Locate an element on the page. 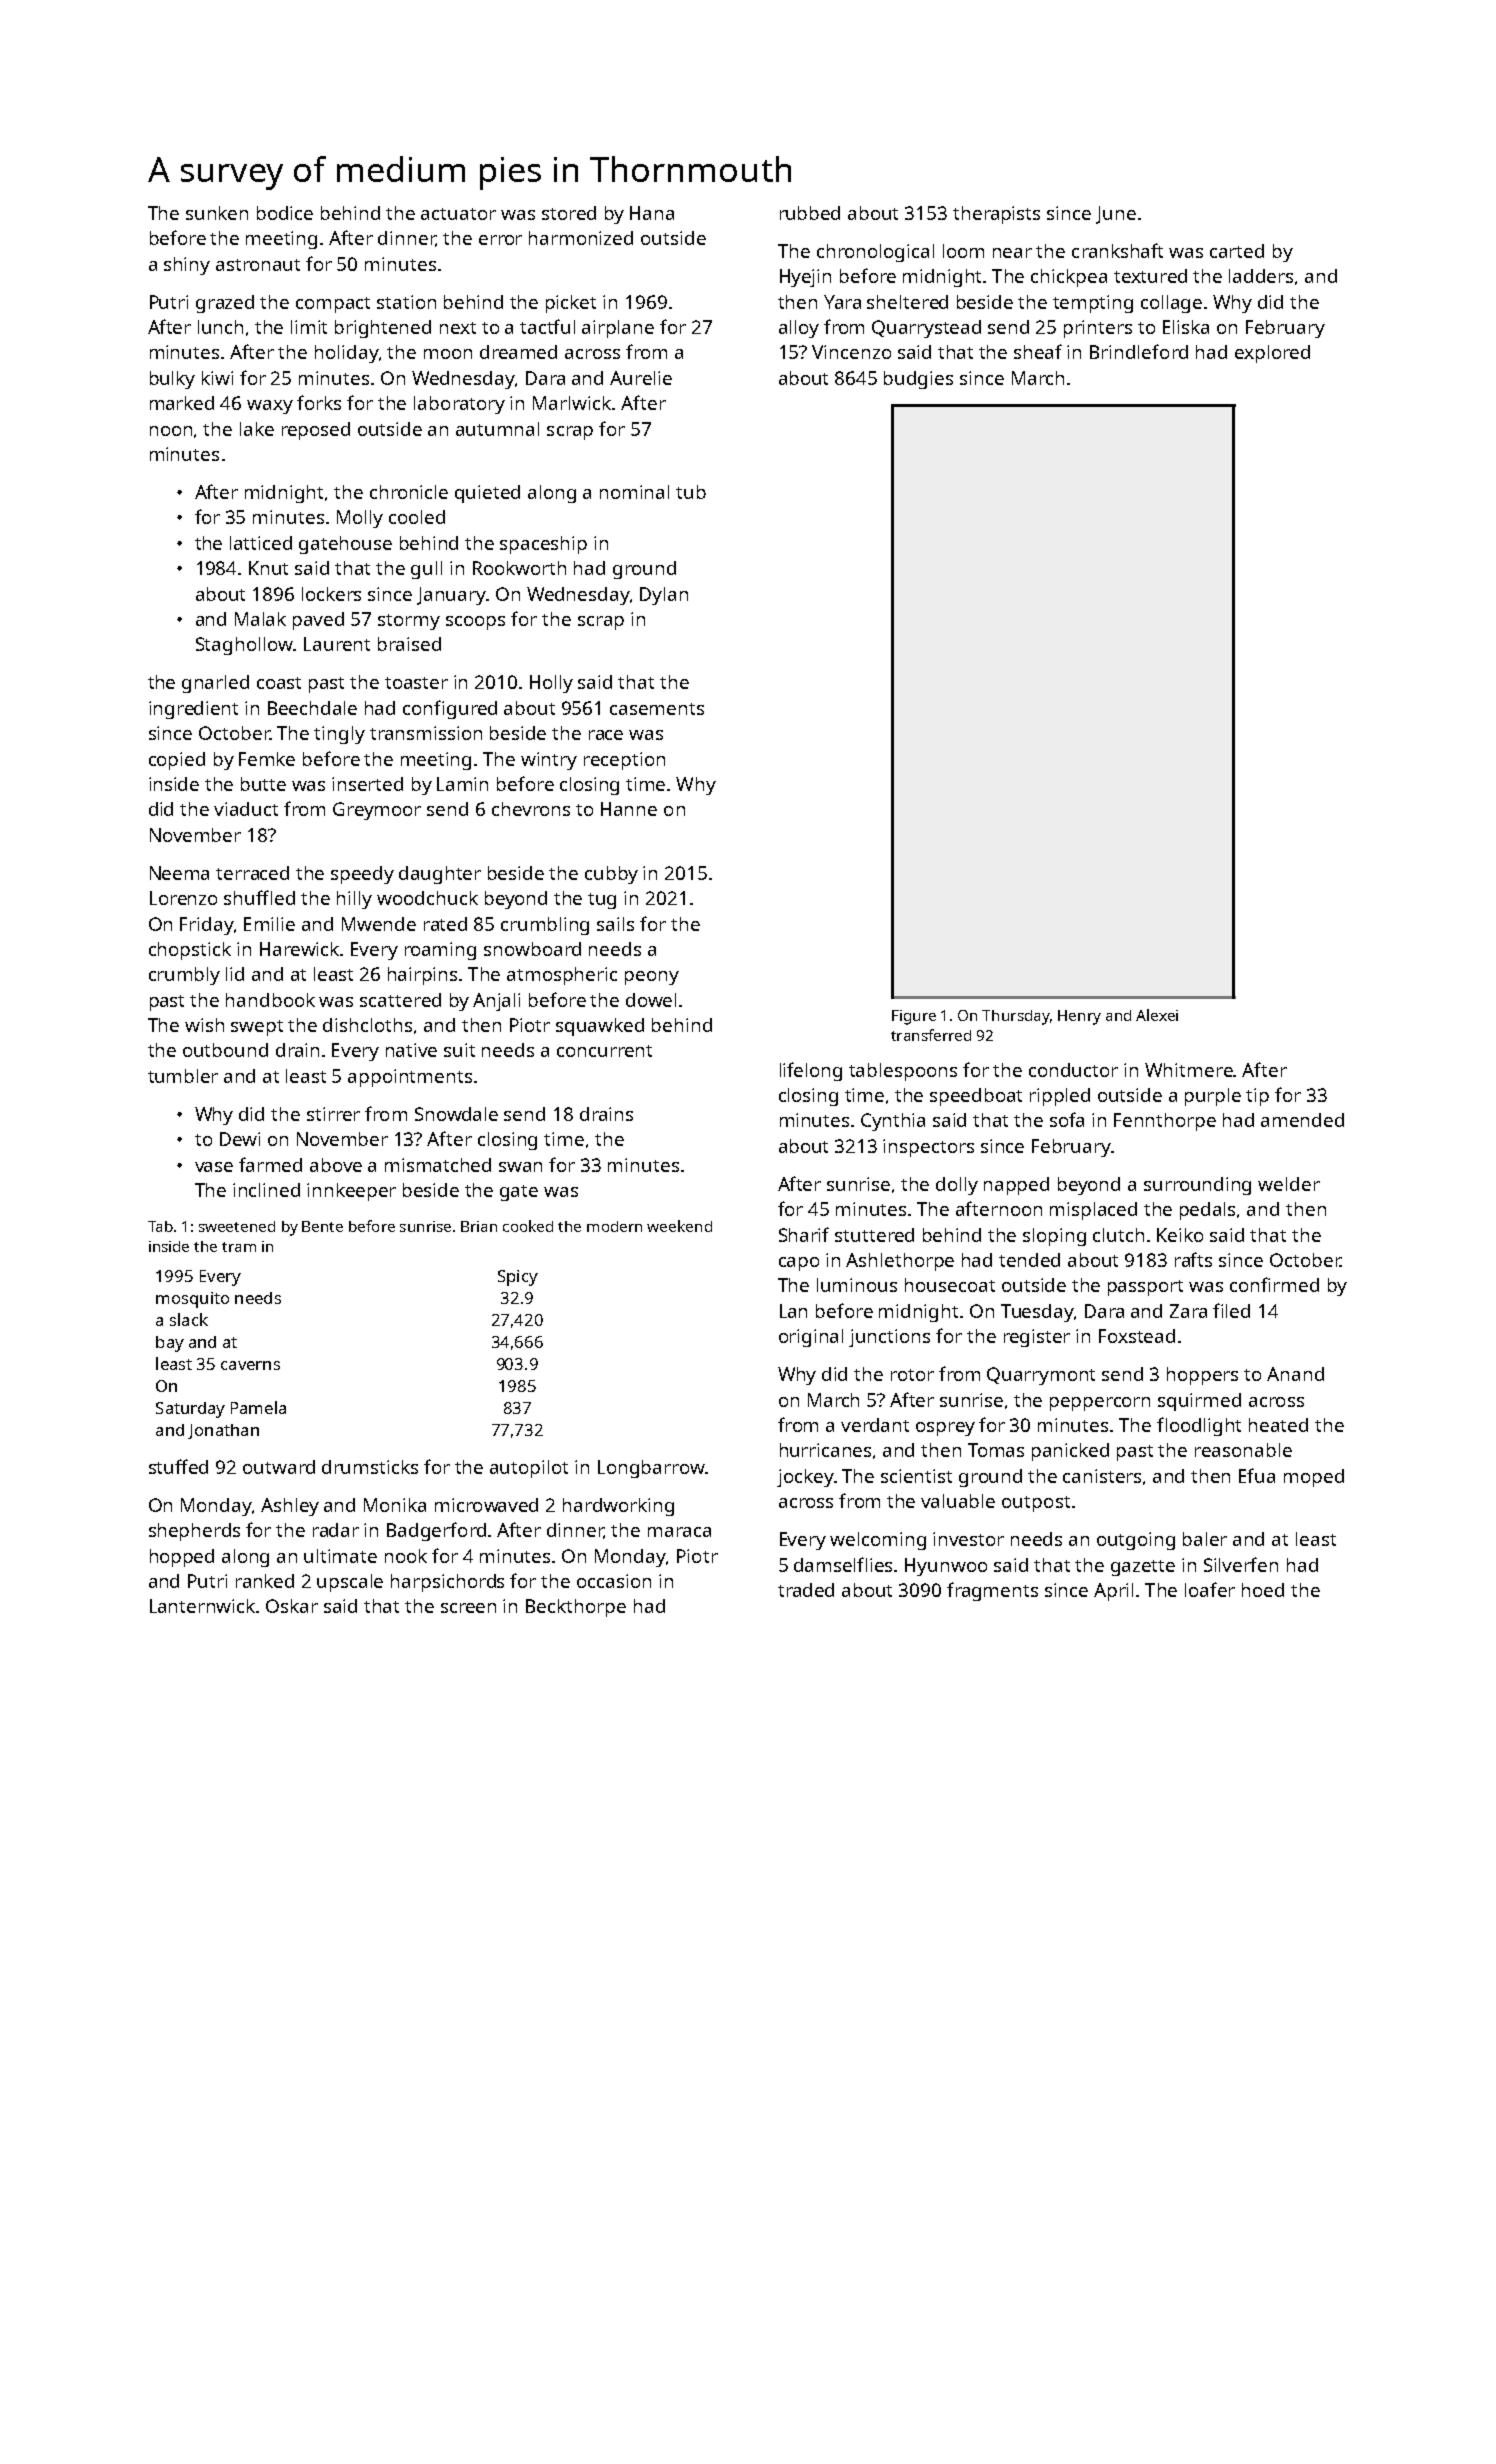  Hanne is located at coordinates (629, 809).
